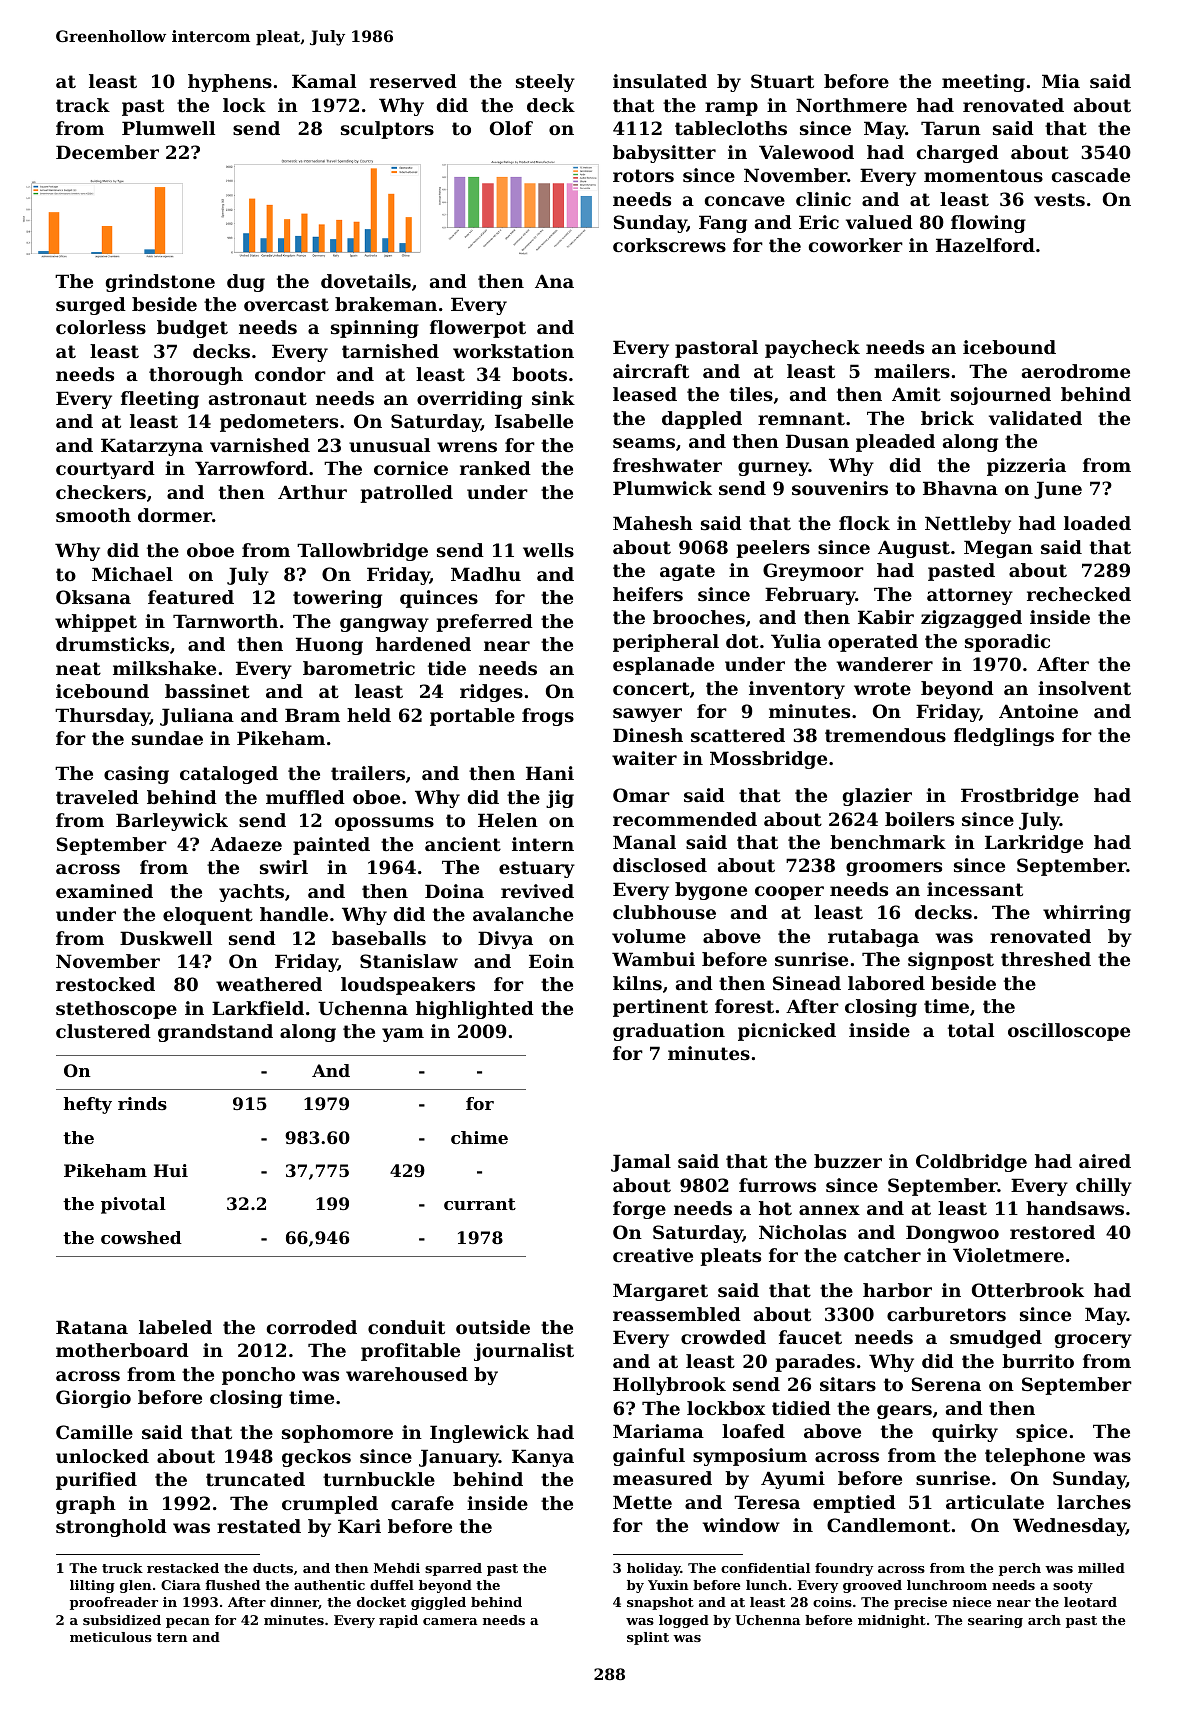 This screenshot has height=1719, width=1187. Describe the element at coordinates (699, 617) in the screenshot. I see `brooches` at that location.
